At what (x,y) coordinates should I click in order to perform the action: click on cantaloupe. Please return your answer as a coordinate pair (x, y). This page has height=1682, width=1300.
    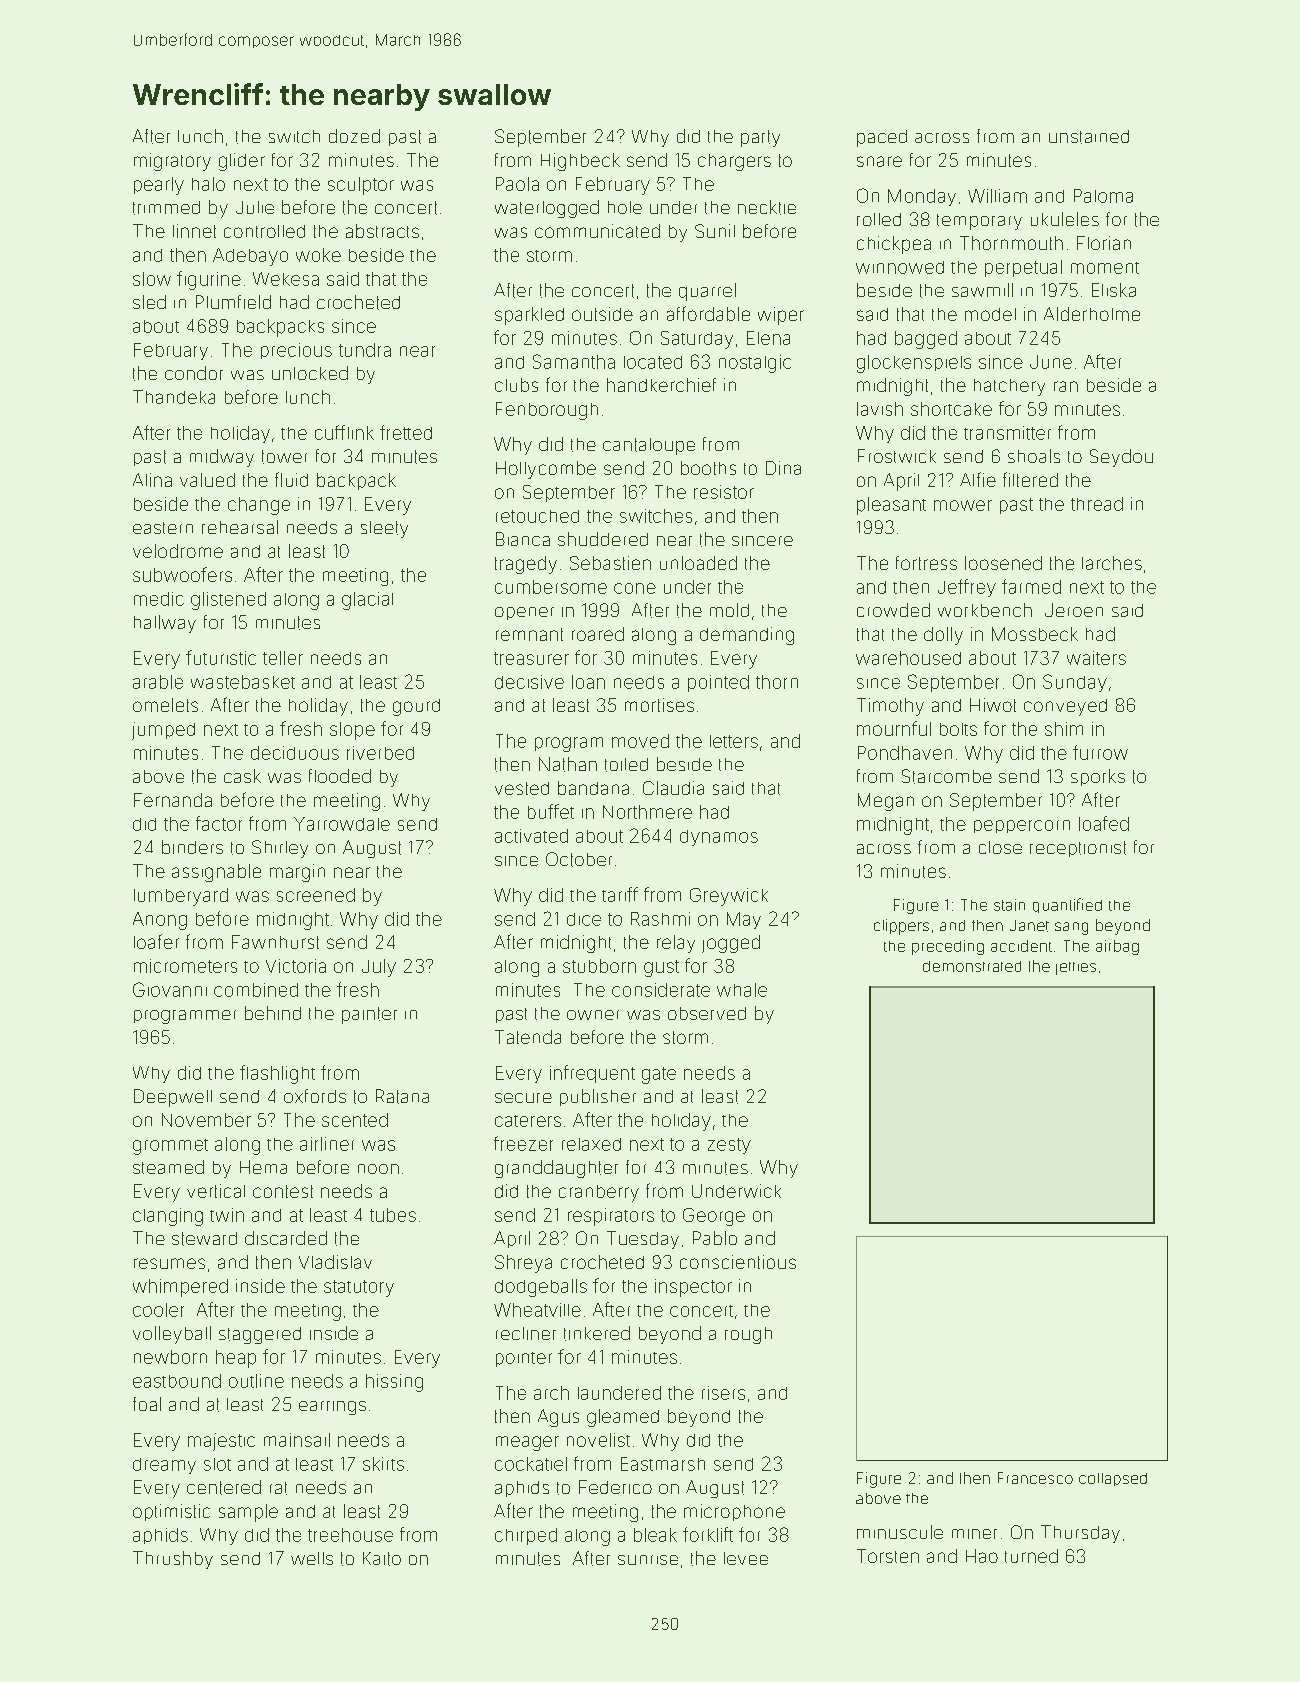
    Looking at the image, I should click on (649, 446).
